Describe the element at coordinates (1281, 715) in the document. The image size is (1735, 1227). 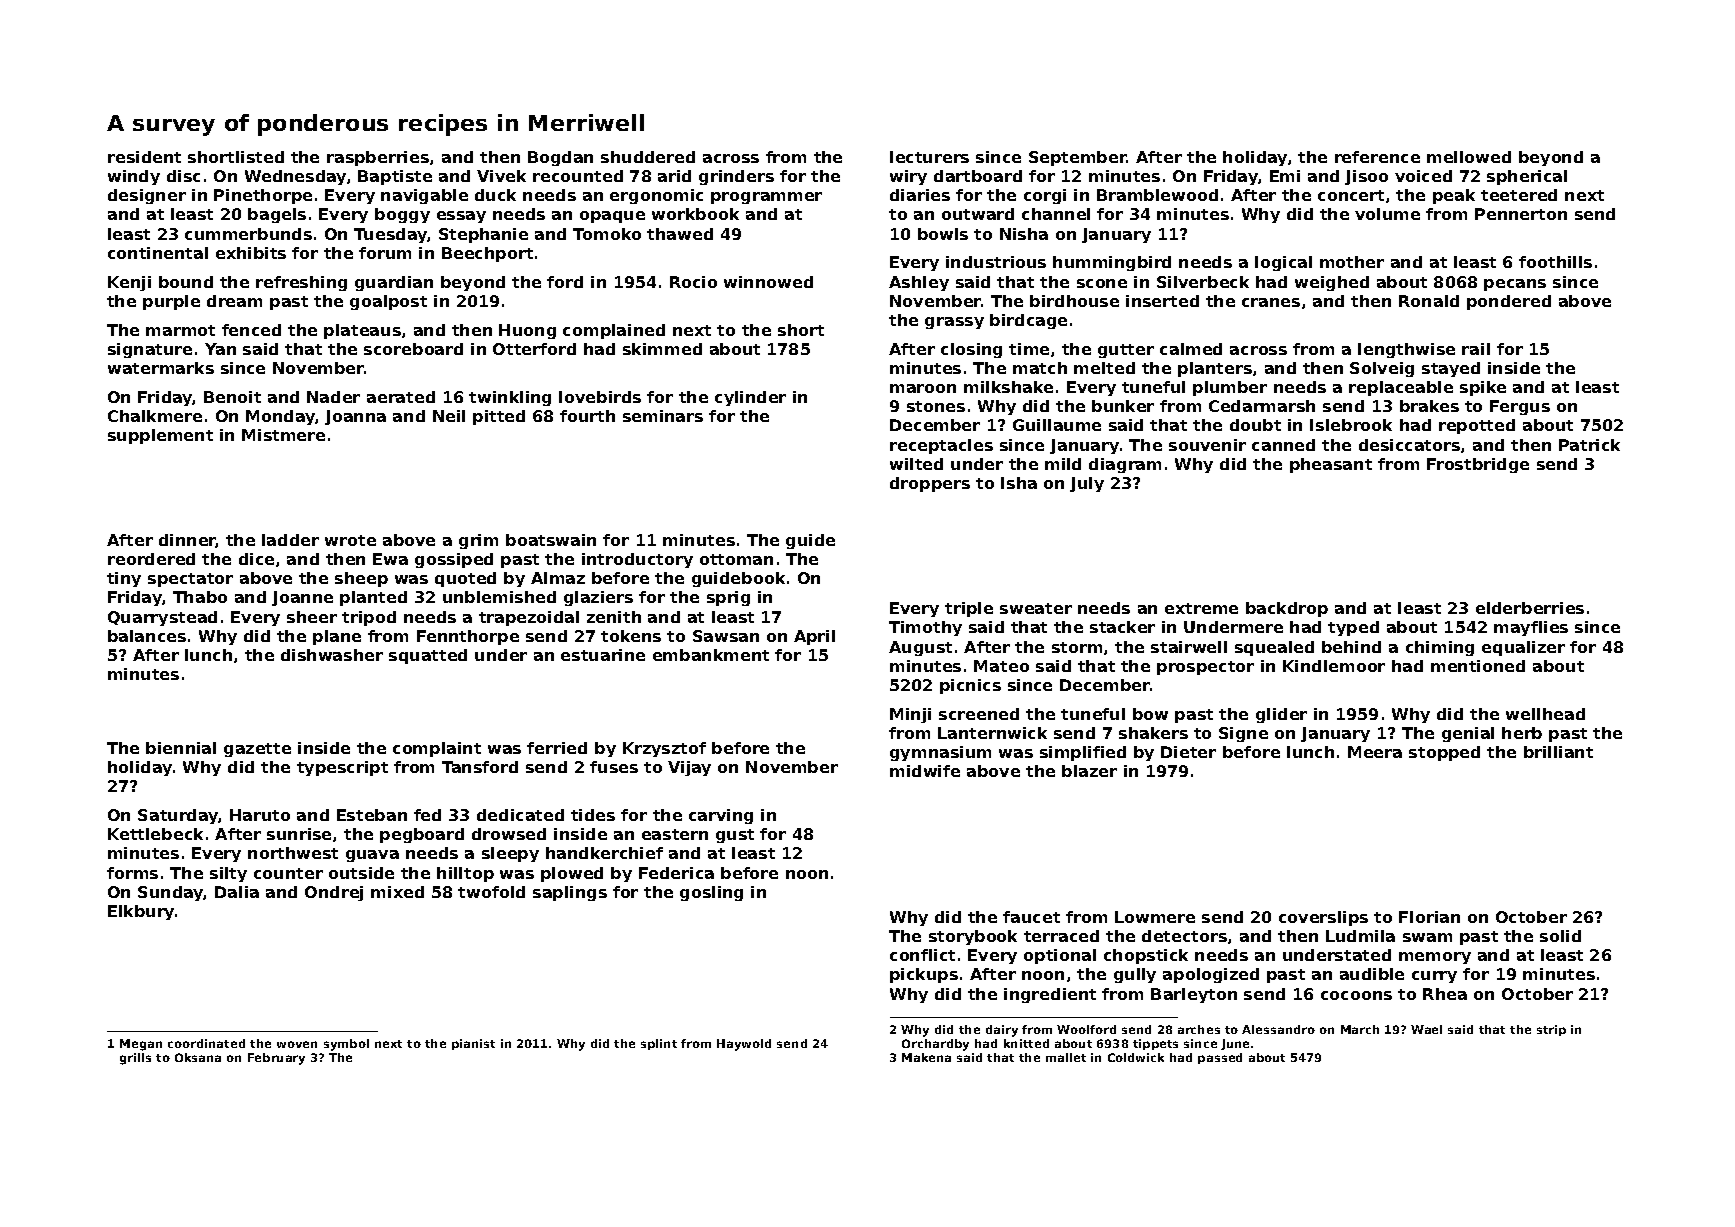
I see `glider` at that location.
